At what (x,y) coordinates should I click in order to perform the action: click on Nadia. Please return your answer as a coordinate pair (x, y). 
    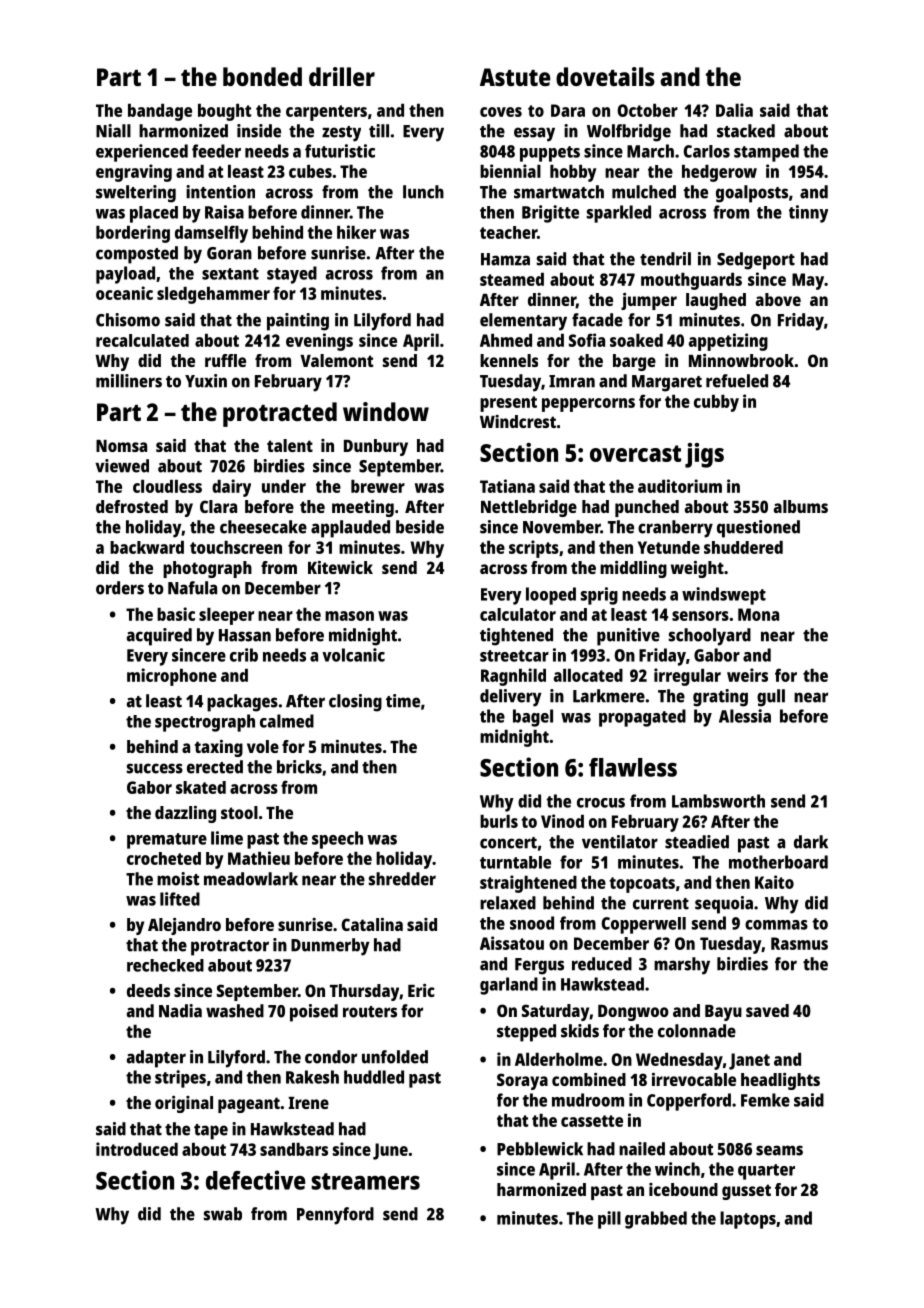
    Looking at the image, I should click on (180, 1011).
